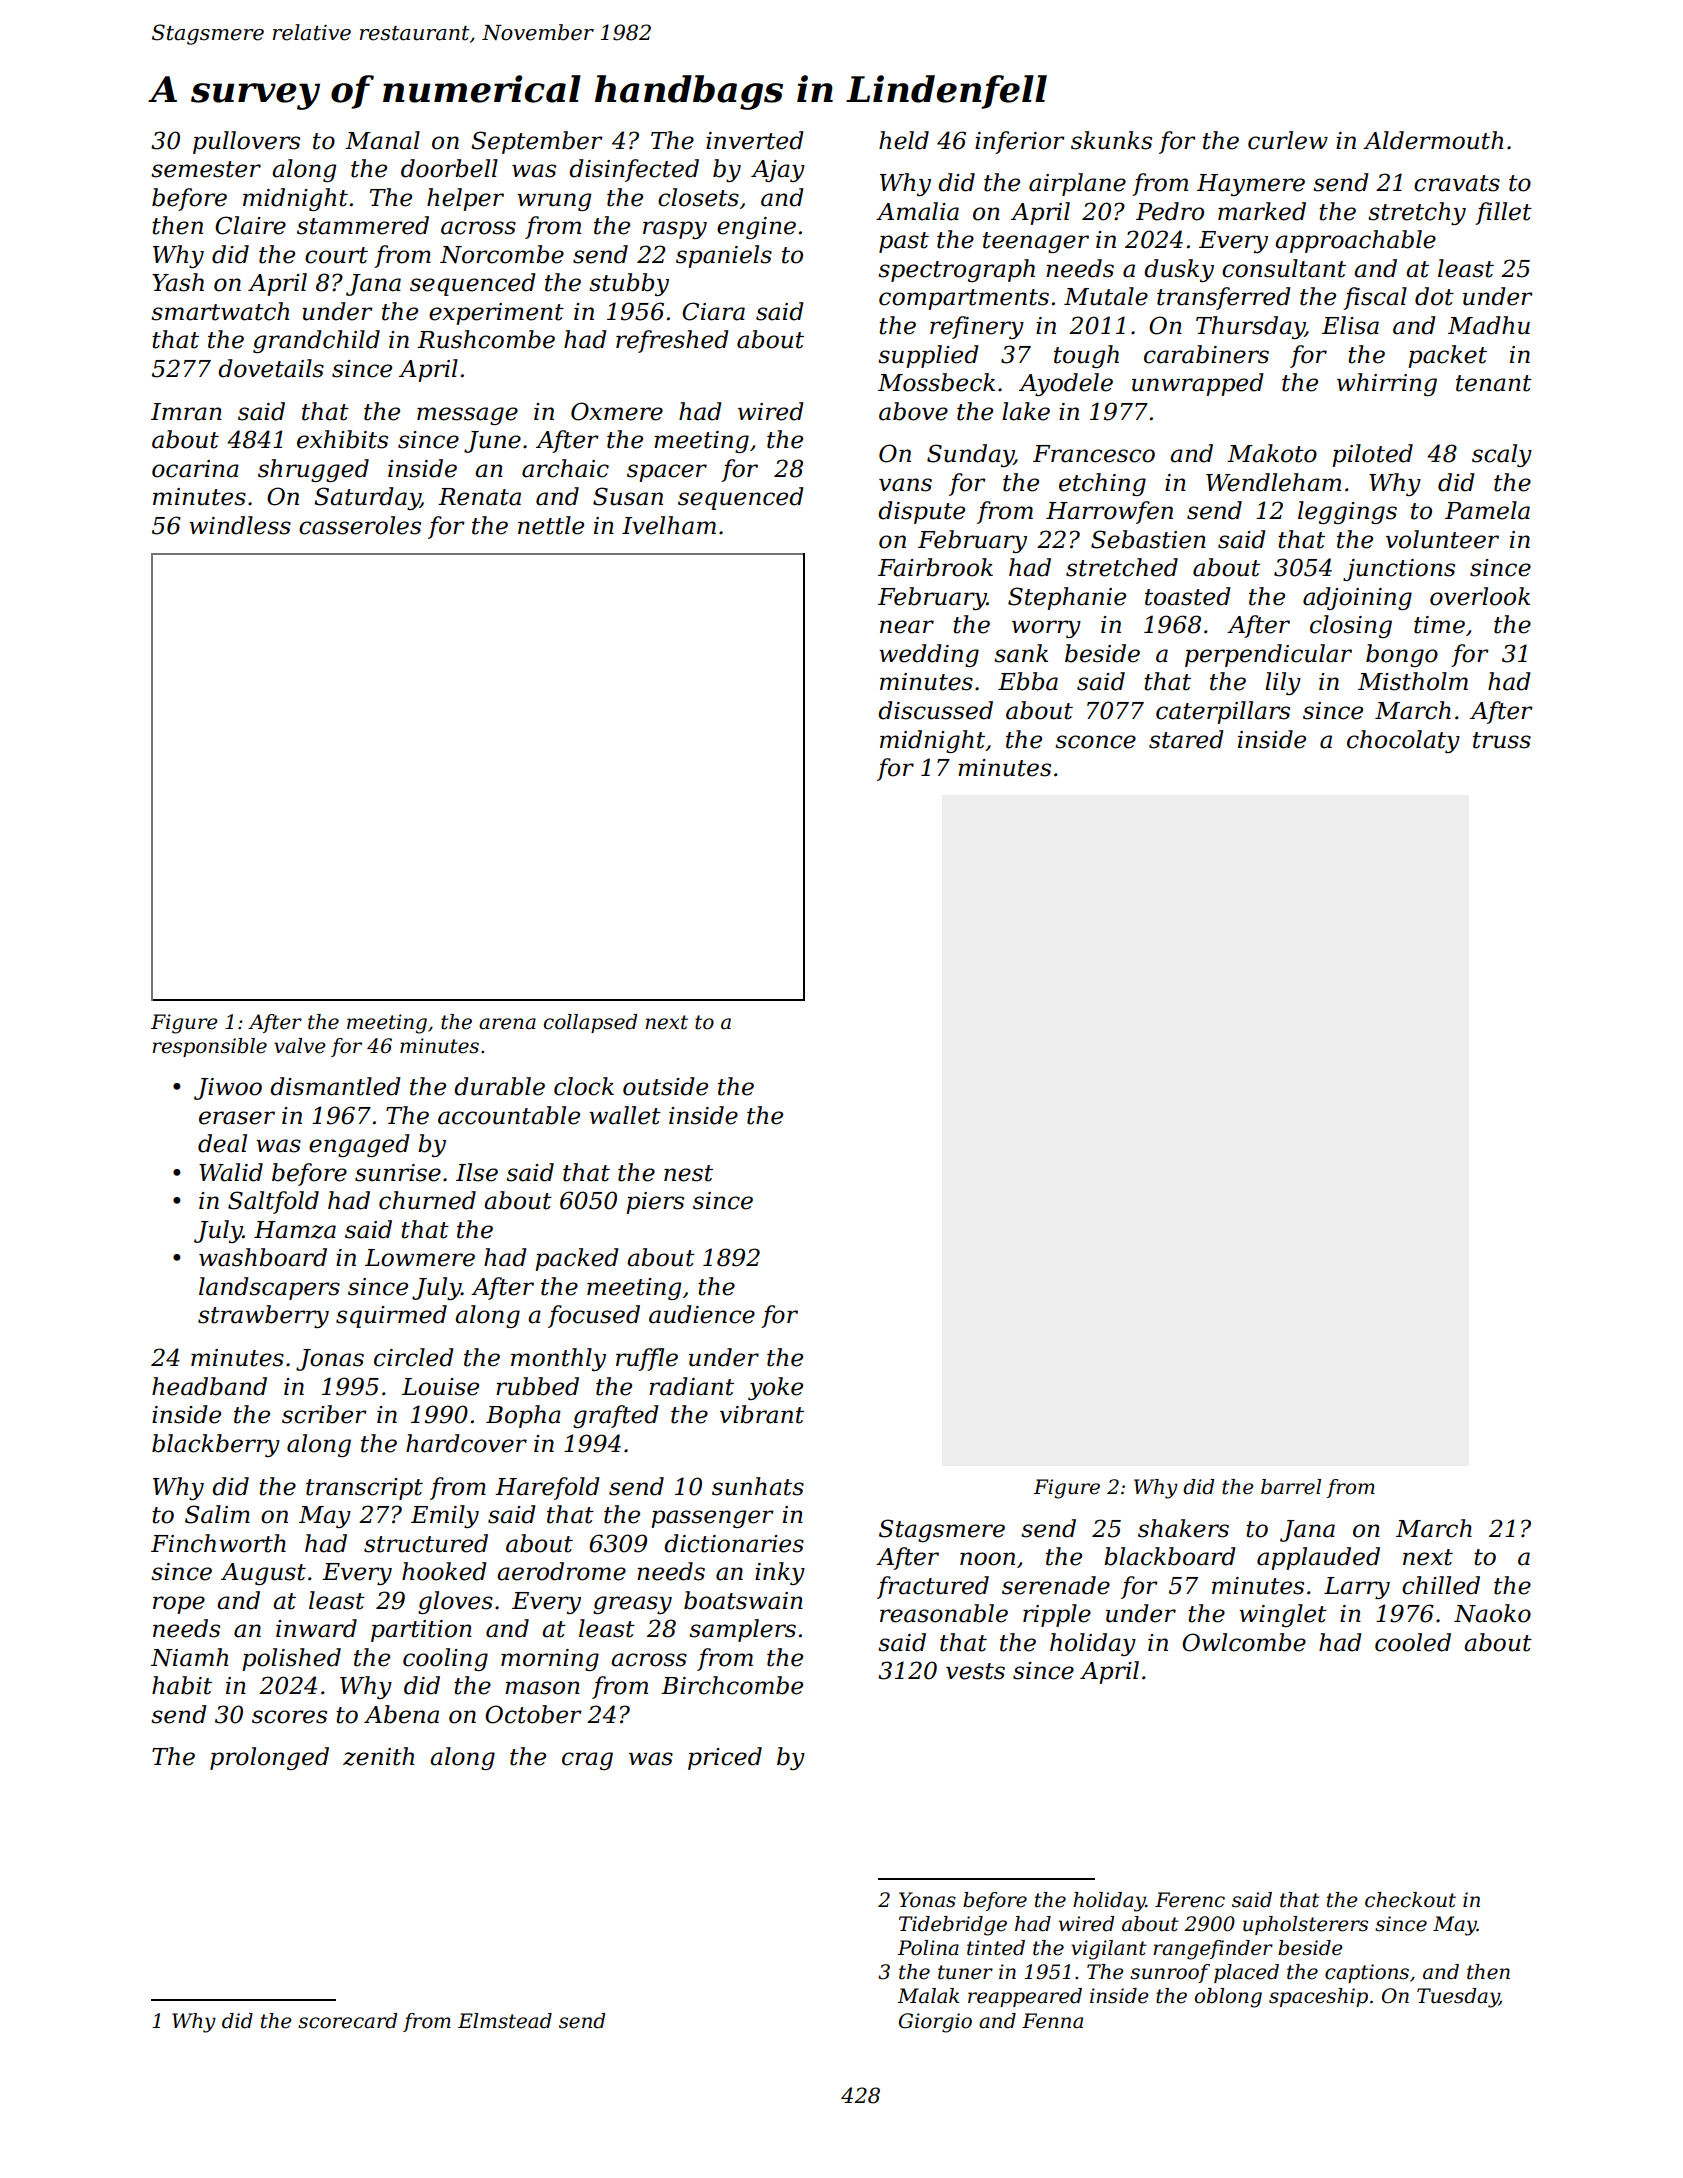 The width and height of the page is (1683, 2178). Describe the element at coordinates (688, 1173) in the page. I see `nest` at that location.
